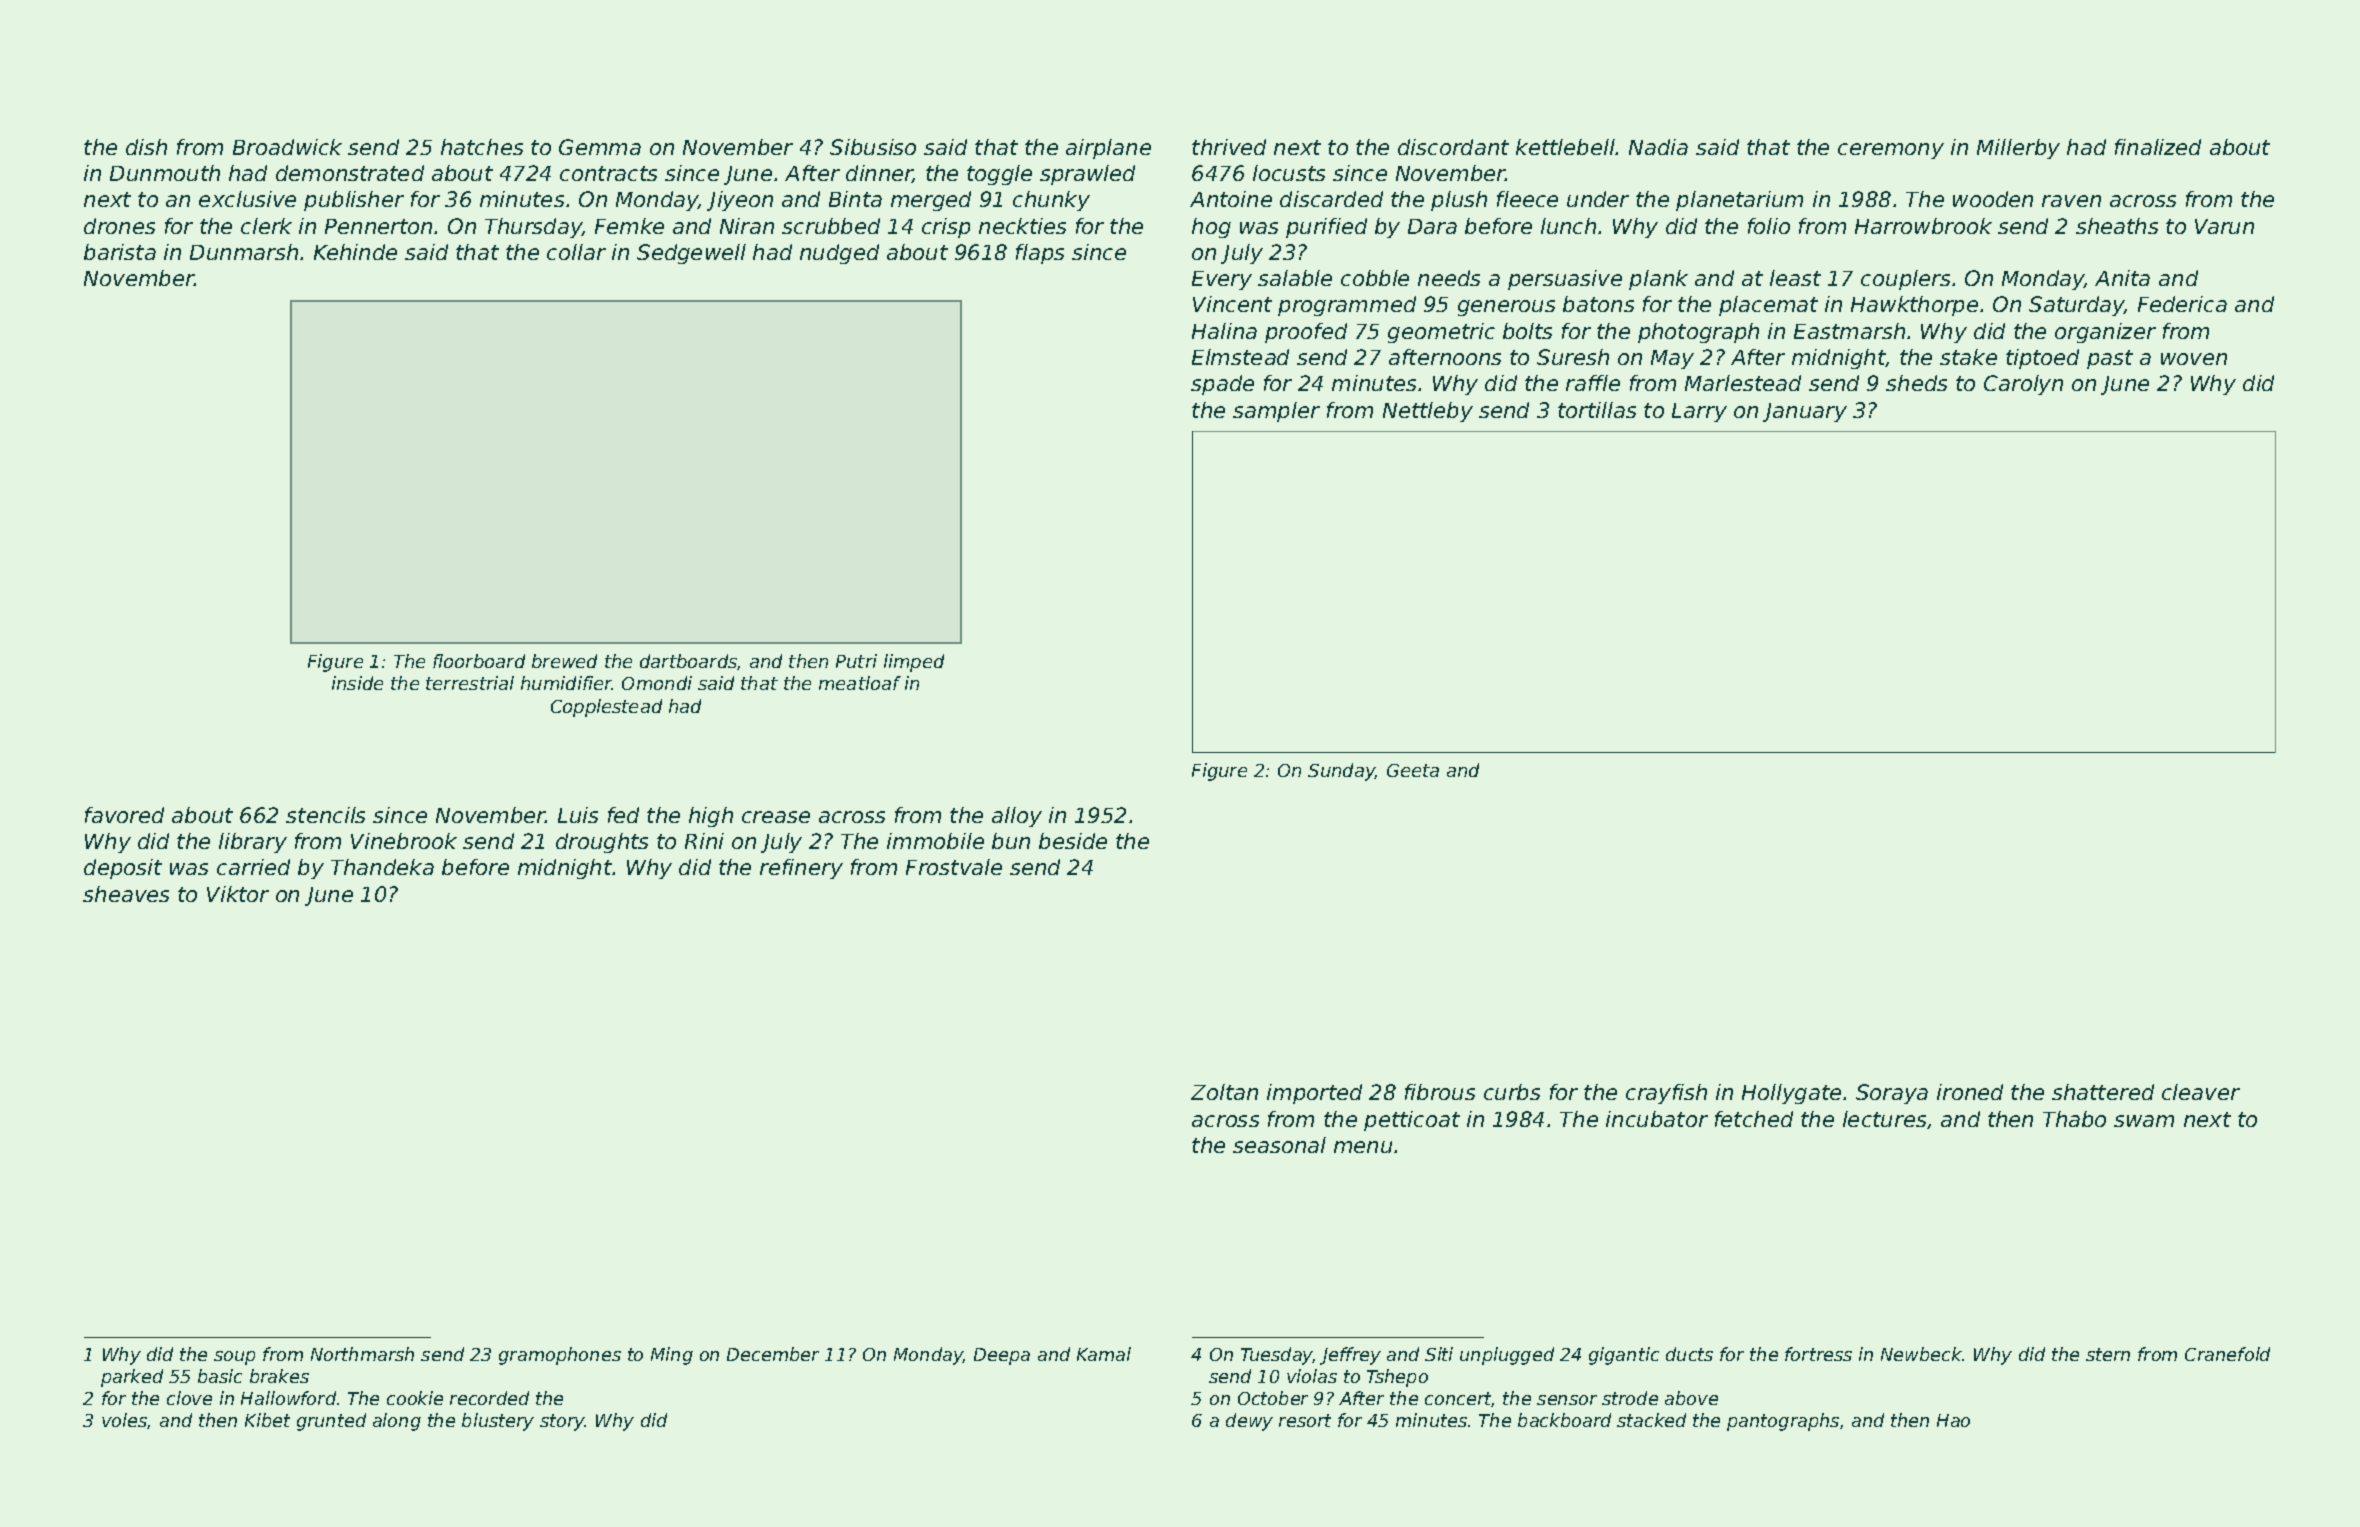 This screenshot has width=2360, height=1527. What do you see at coordinates (357, 683) in the screenshot?
I see `inside` at bounding box center [357, 683].
